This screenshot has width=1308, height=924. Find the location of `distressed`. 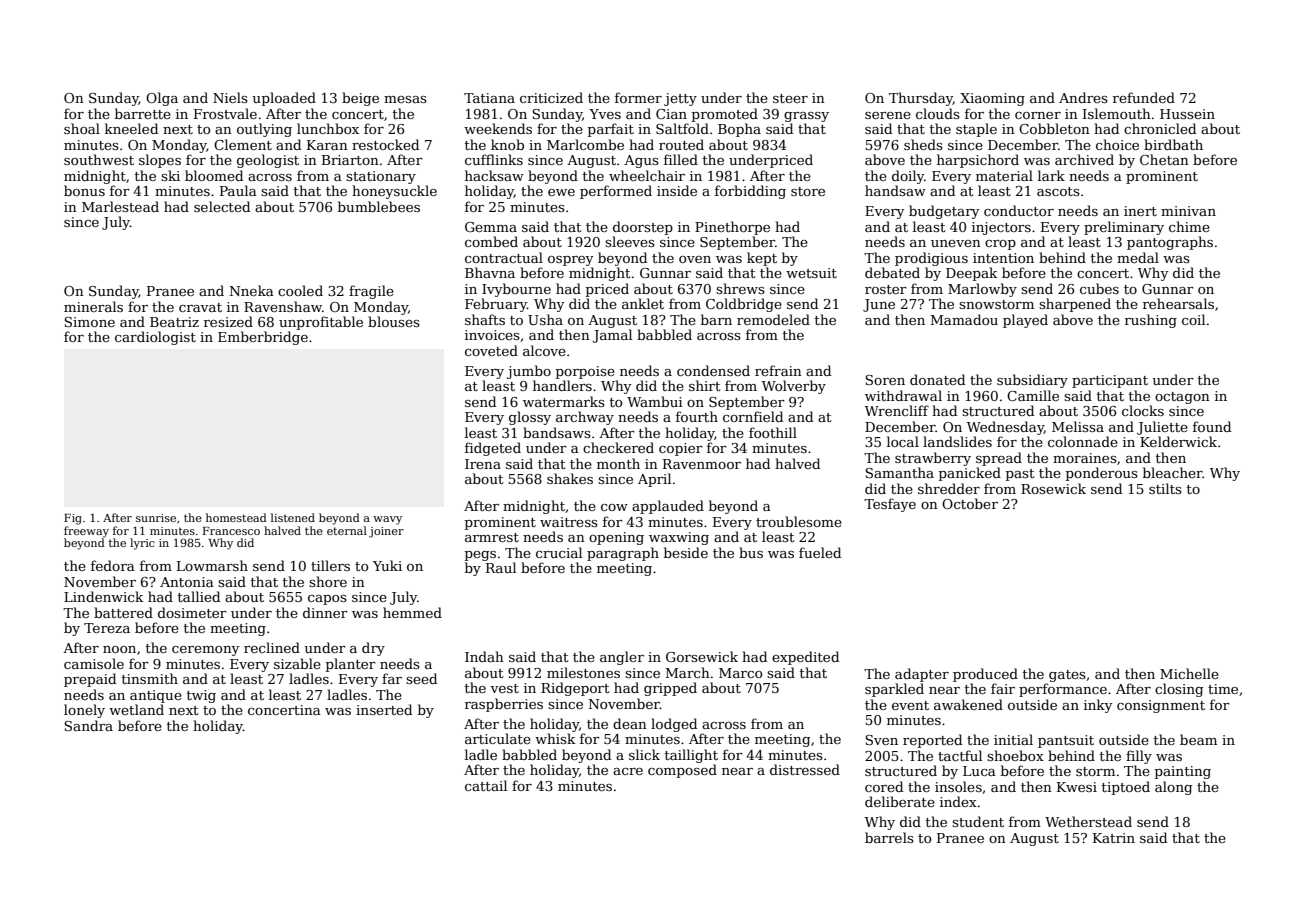

distressed is located at coordinates (805, 769).
